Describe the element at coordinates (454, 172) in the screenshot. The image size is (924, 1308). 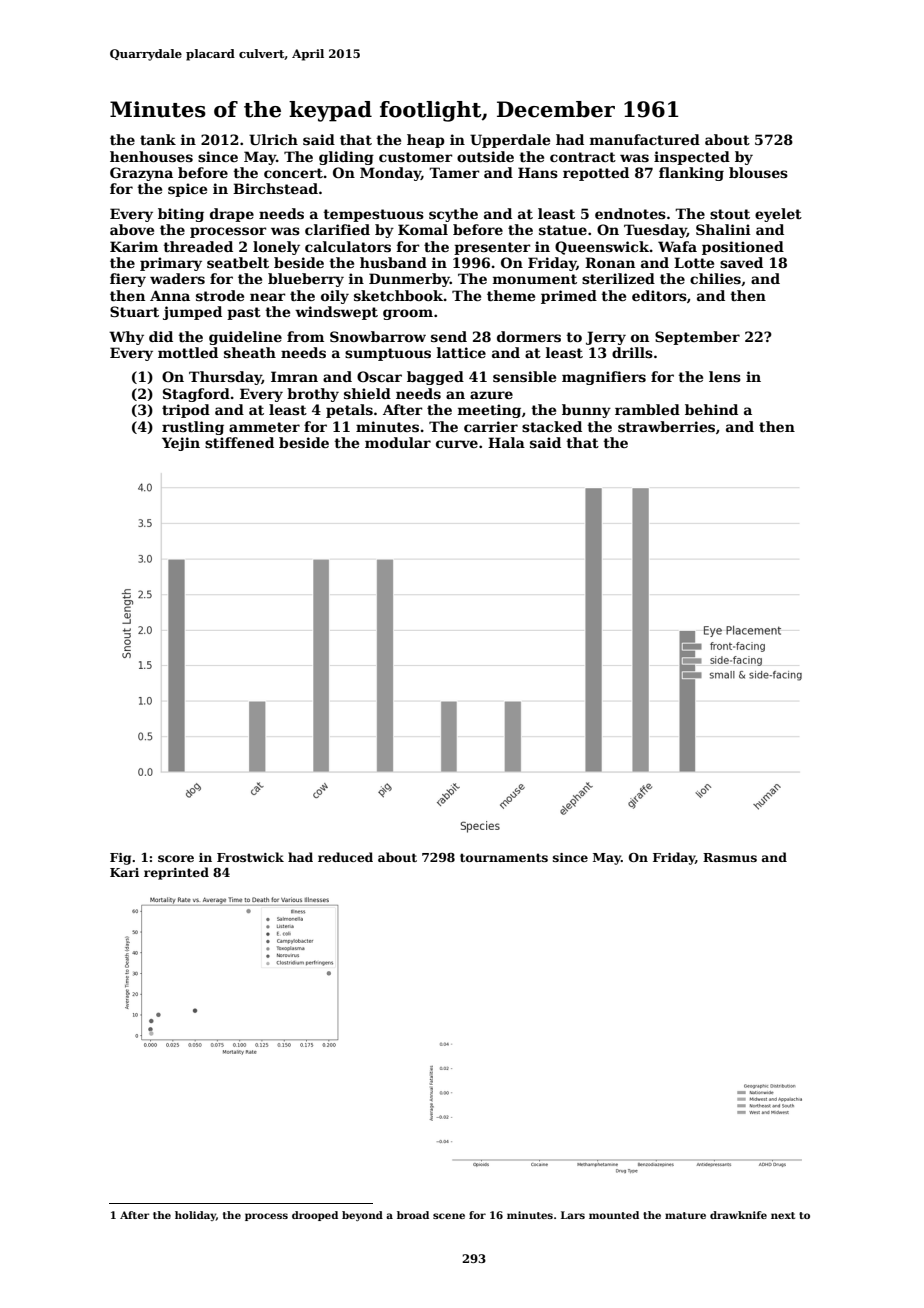
I see `Tamer` at that location.
